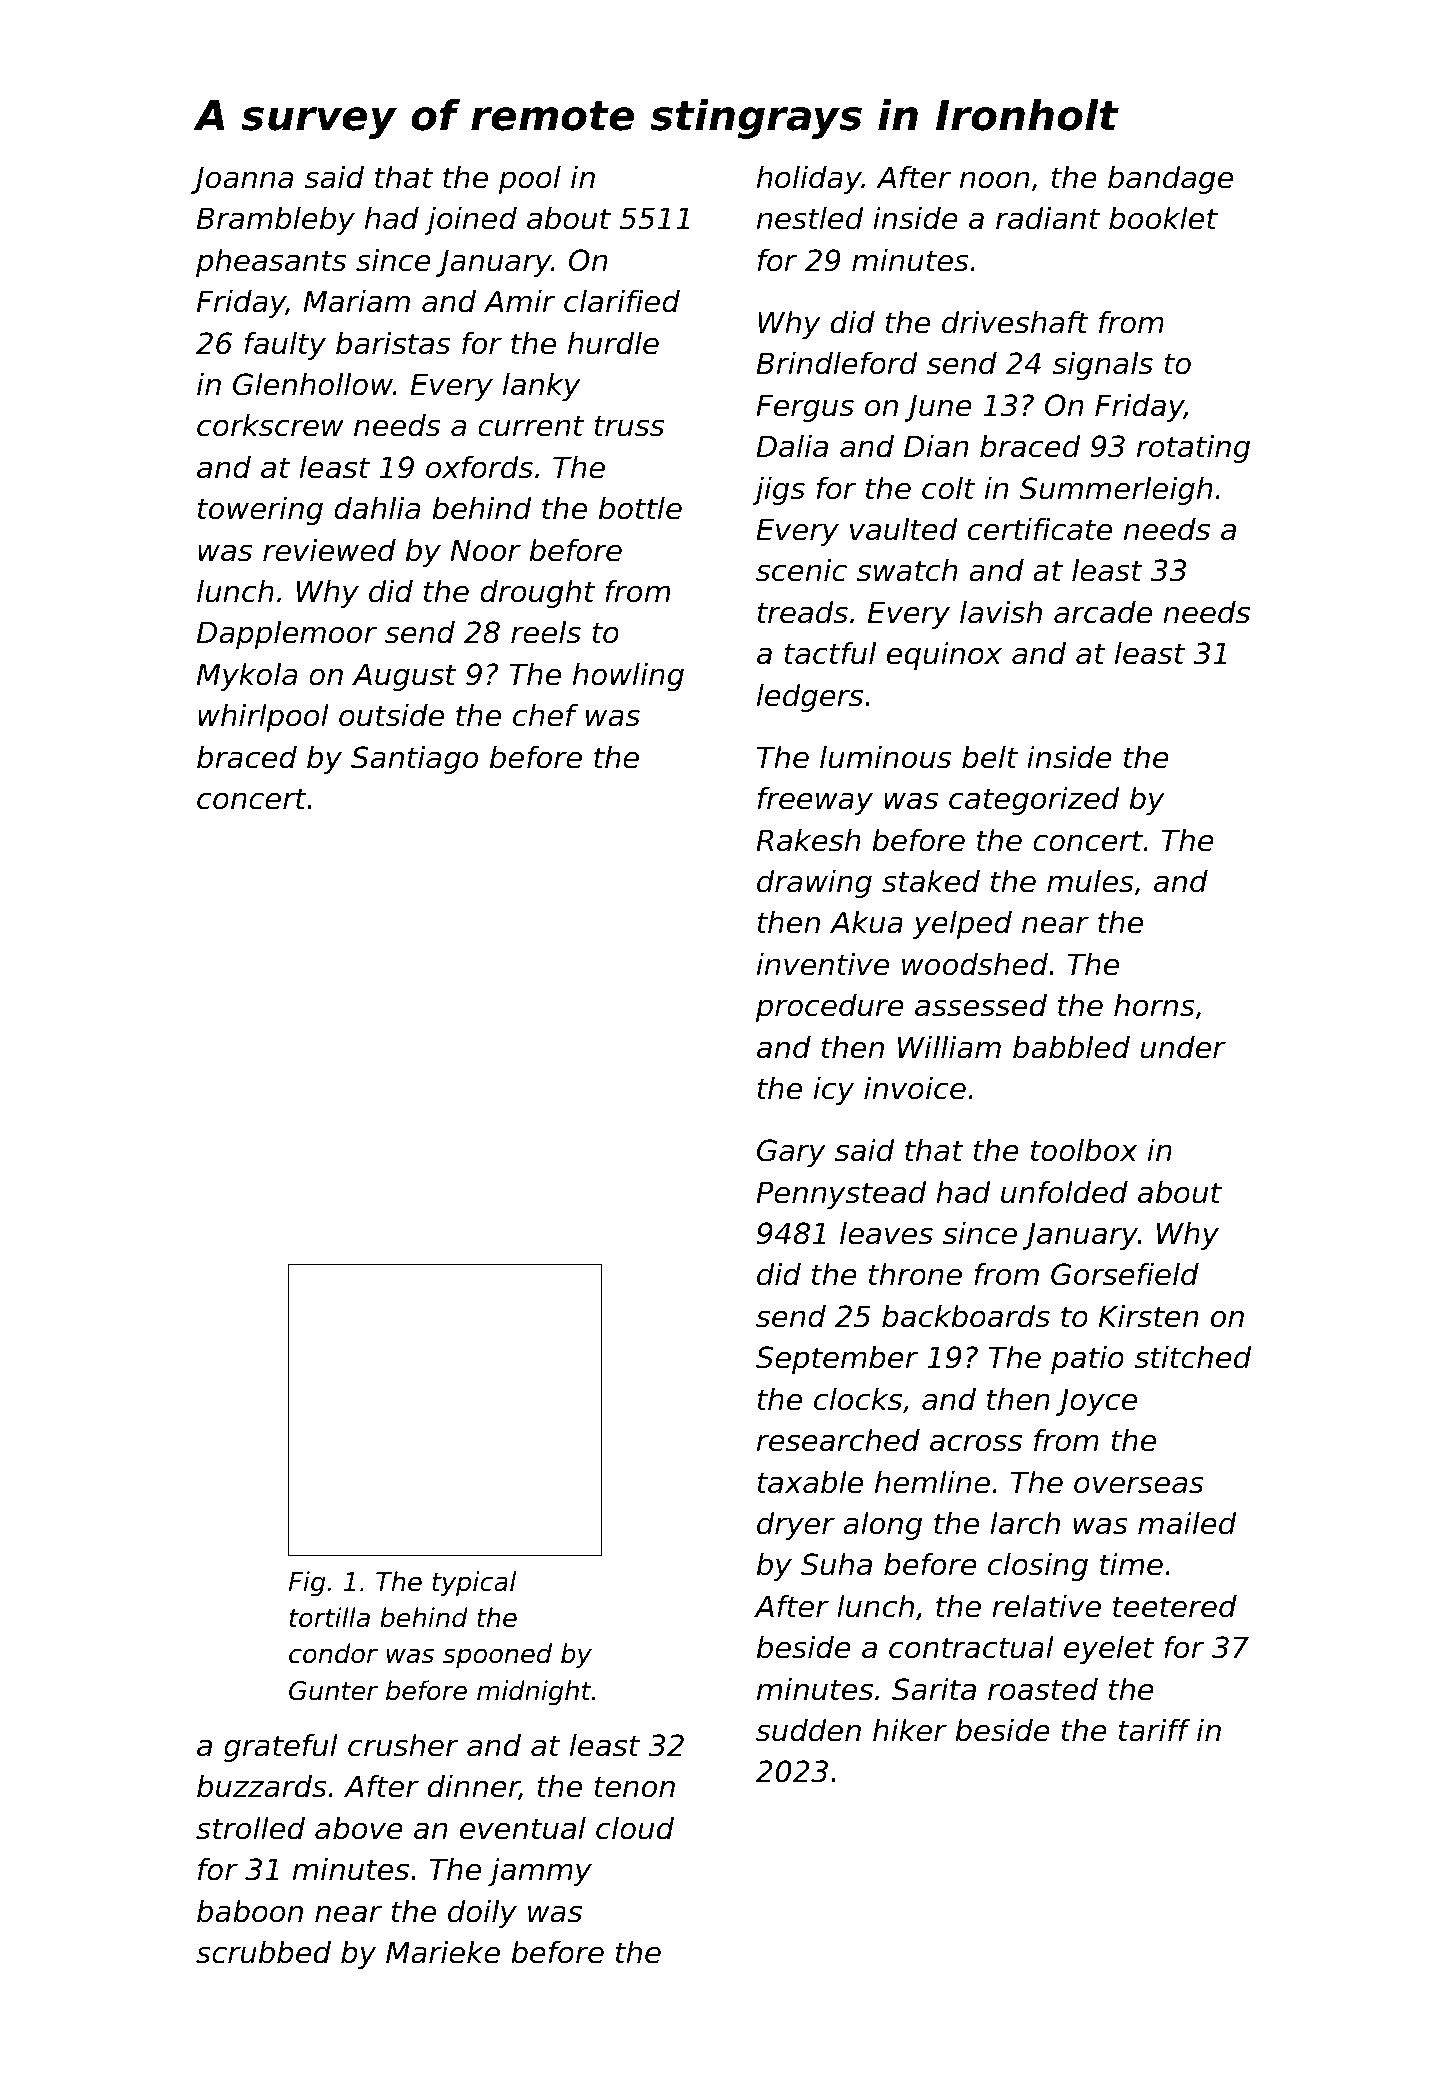 This document has height=2100, width=1450. What do you see at coordinates (1125, 1274) in the document?
I see `Gorsefield` at bounding box center [1125, 1274].
